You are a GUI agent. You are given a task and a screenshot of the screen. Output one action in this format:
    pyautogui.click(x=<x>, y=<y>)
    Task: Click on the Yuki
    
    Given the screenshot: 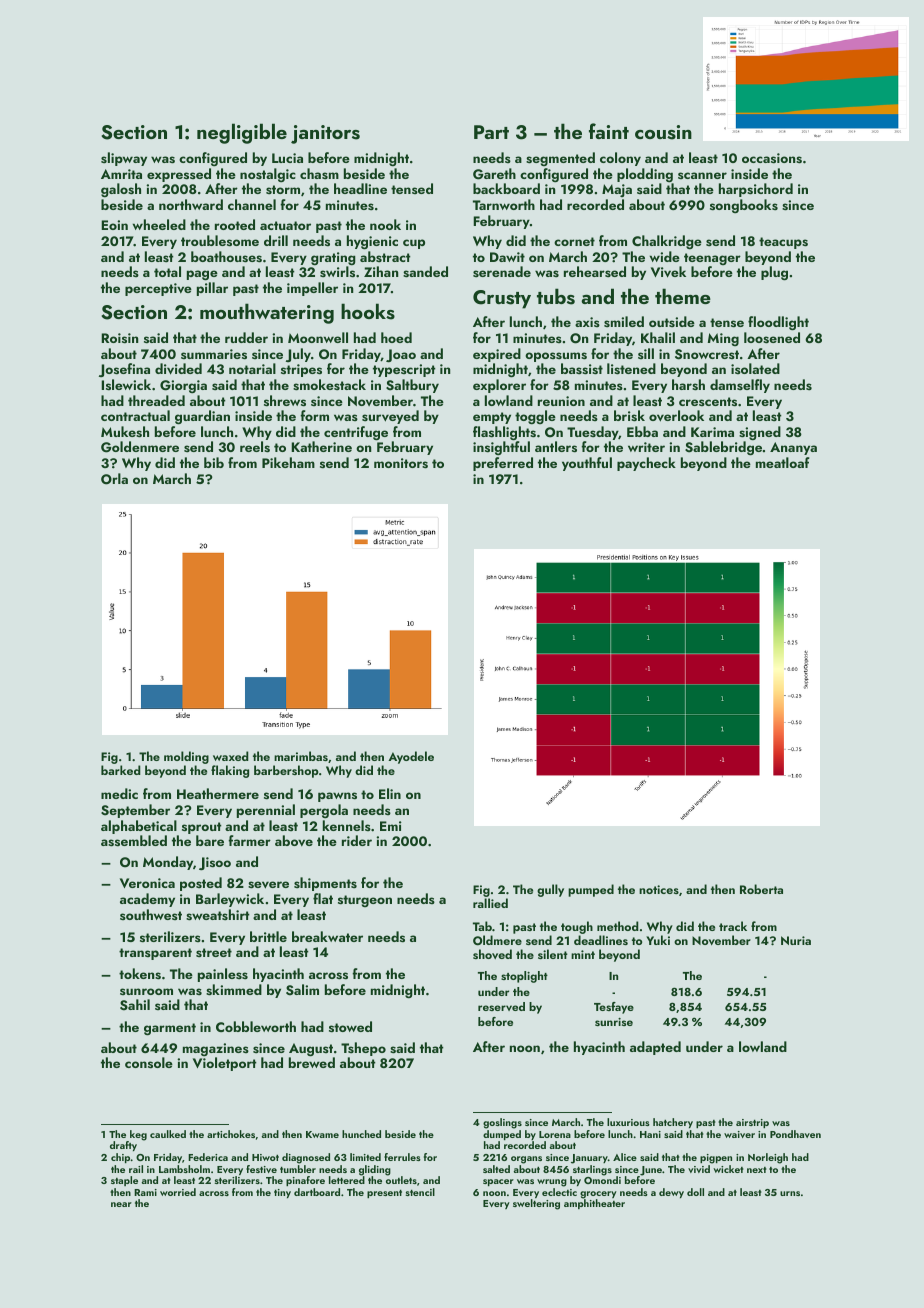 What is the action you would take?
    pyautogui.click(x=658, y=940)
